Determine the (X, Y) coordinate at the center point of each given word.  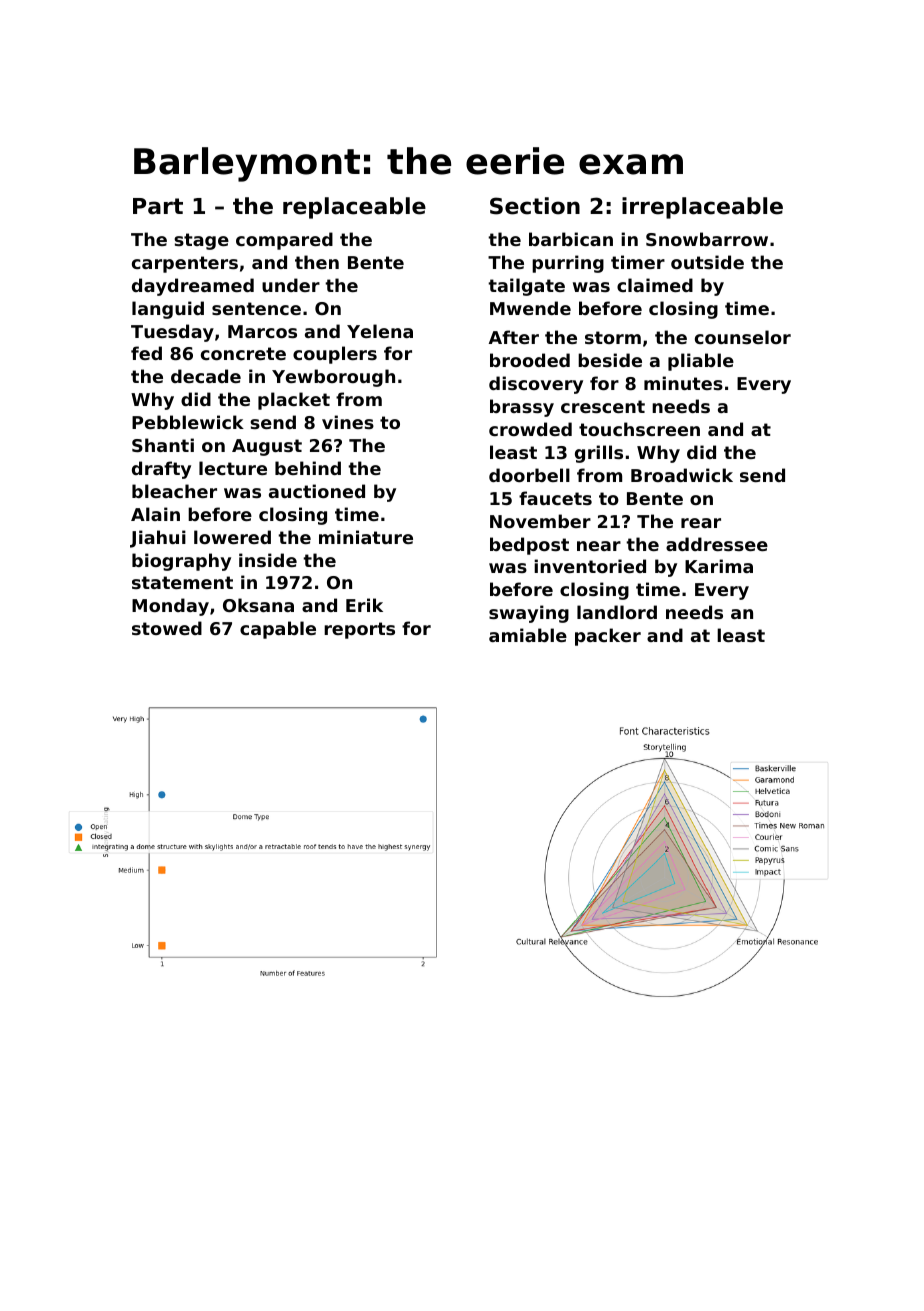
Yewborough (333, 378)
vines (348, 422)
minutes (683, 383)
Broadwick (682, 475)
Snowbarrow (707, 239)
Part (158, 206)
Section (535, 206)
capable (278, 630)
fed (146, 353)
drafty (161, 470)
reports (359, 630)
